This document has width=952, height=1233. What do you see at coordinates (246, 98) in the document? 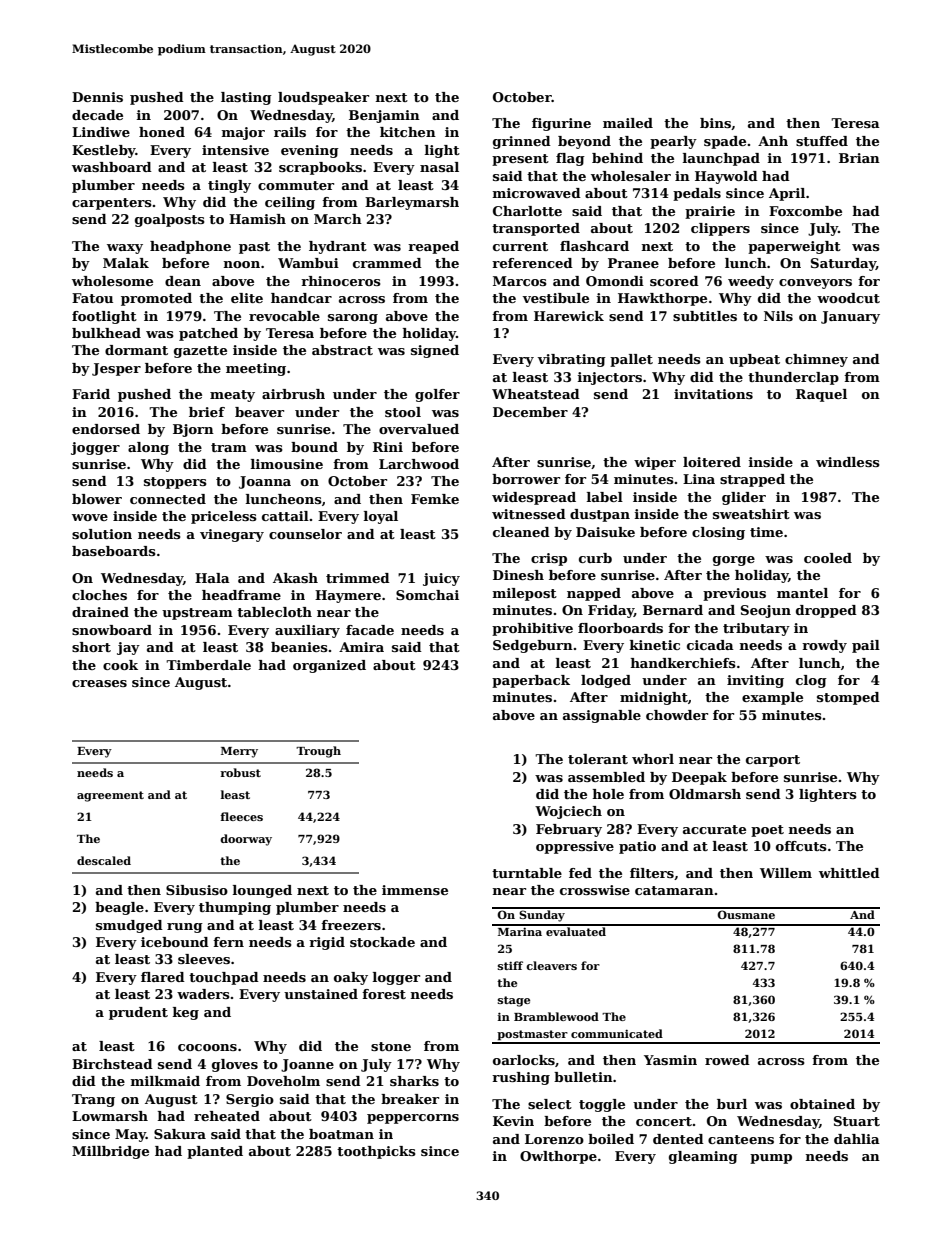
I see `lasting` at bounding box center [246, 98].
